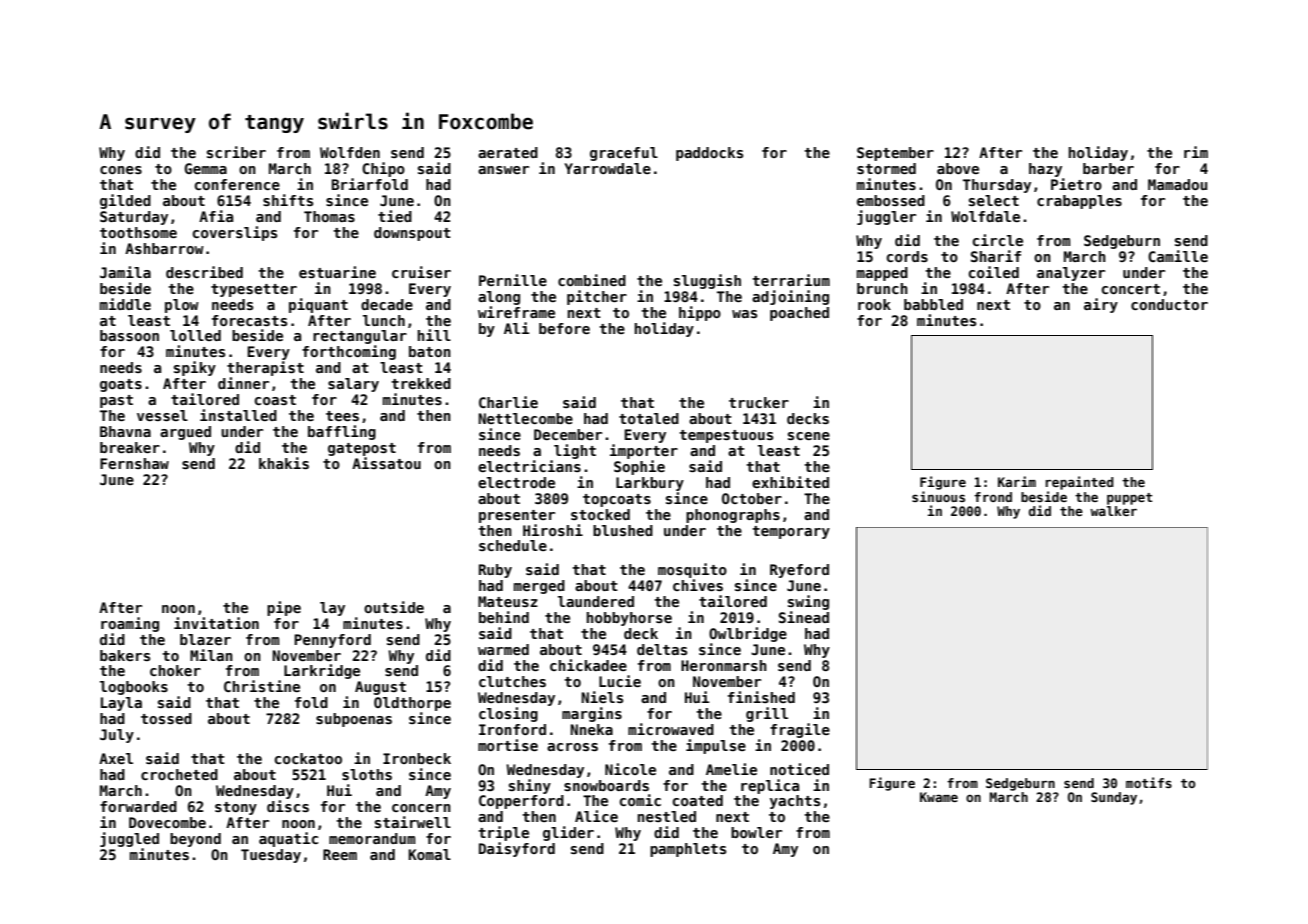  I want to click on finished, so click(761, 697).
